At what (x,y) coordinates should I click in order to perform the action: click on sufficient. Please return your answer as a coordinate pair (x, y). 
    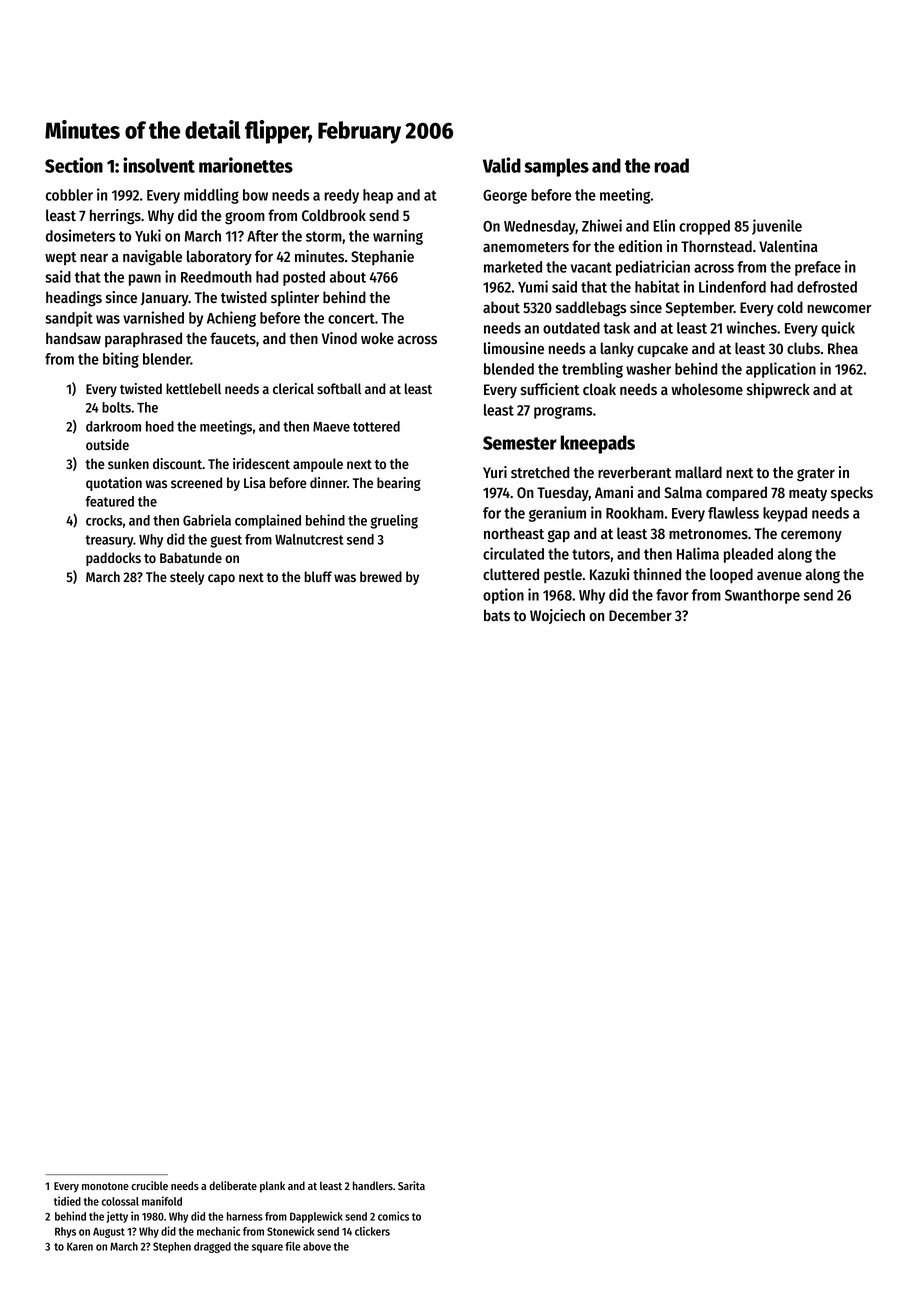
    Looking at the image, I should click on (550, 389).
